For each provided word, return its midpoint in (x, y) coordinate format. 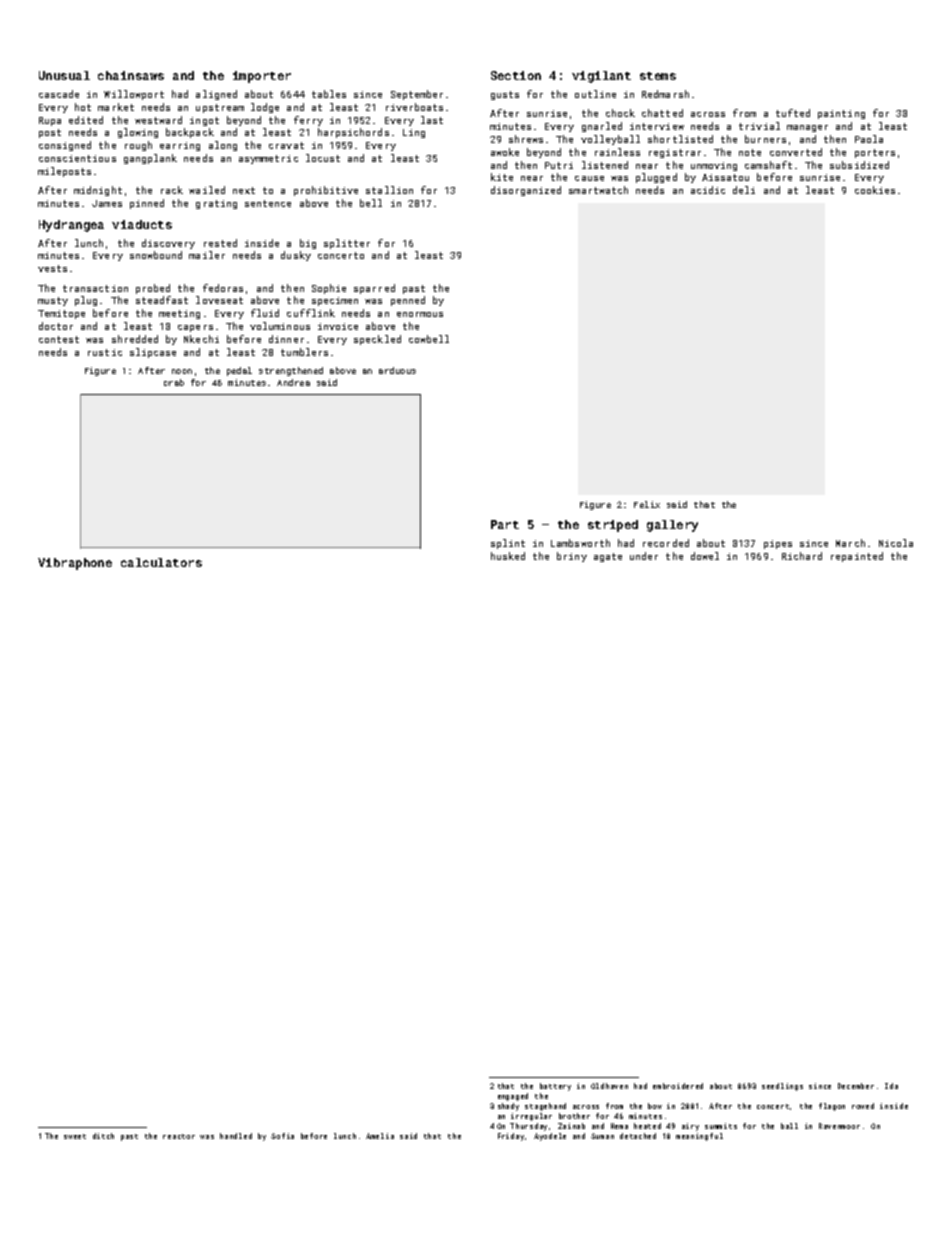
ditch (103, 1136)
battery (555, 1087)
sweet (75, 1136)
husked (508, 556)
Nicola (896, 543)
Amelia (380, 1136)
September (417, 95)
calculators (161, 562)
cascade (59, 94)
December (856, 1086)
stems (658, 76)
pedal (239, 371)
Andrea (293, 382)
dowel (705, 556)
